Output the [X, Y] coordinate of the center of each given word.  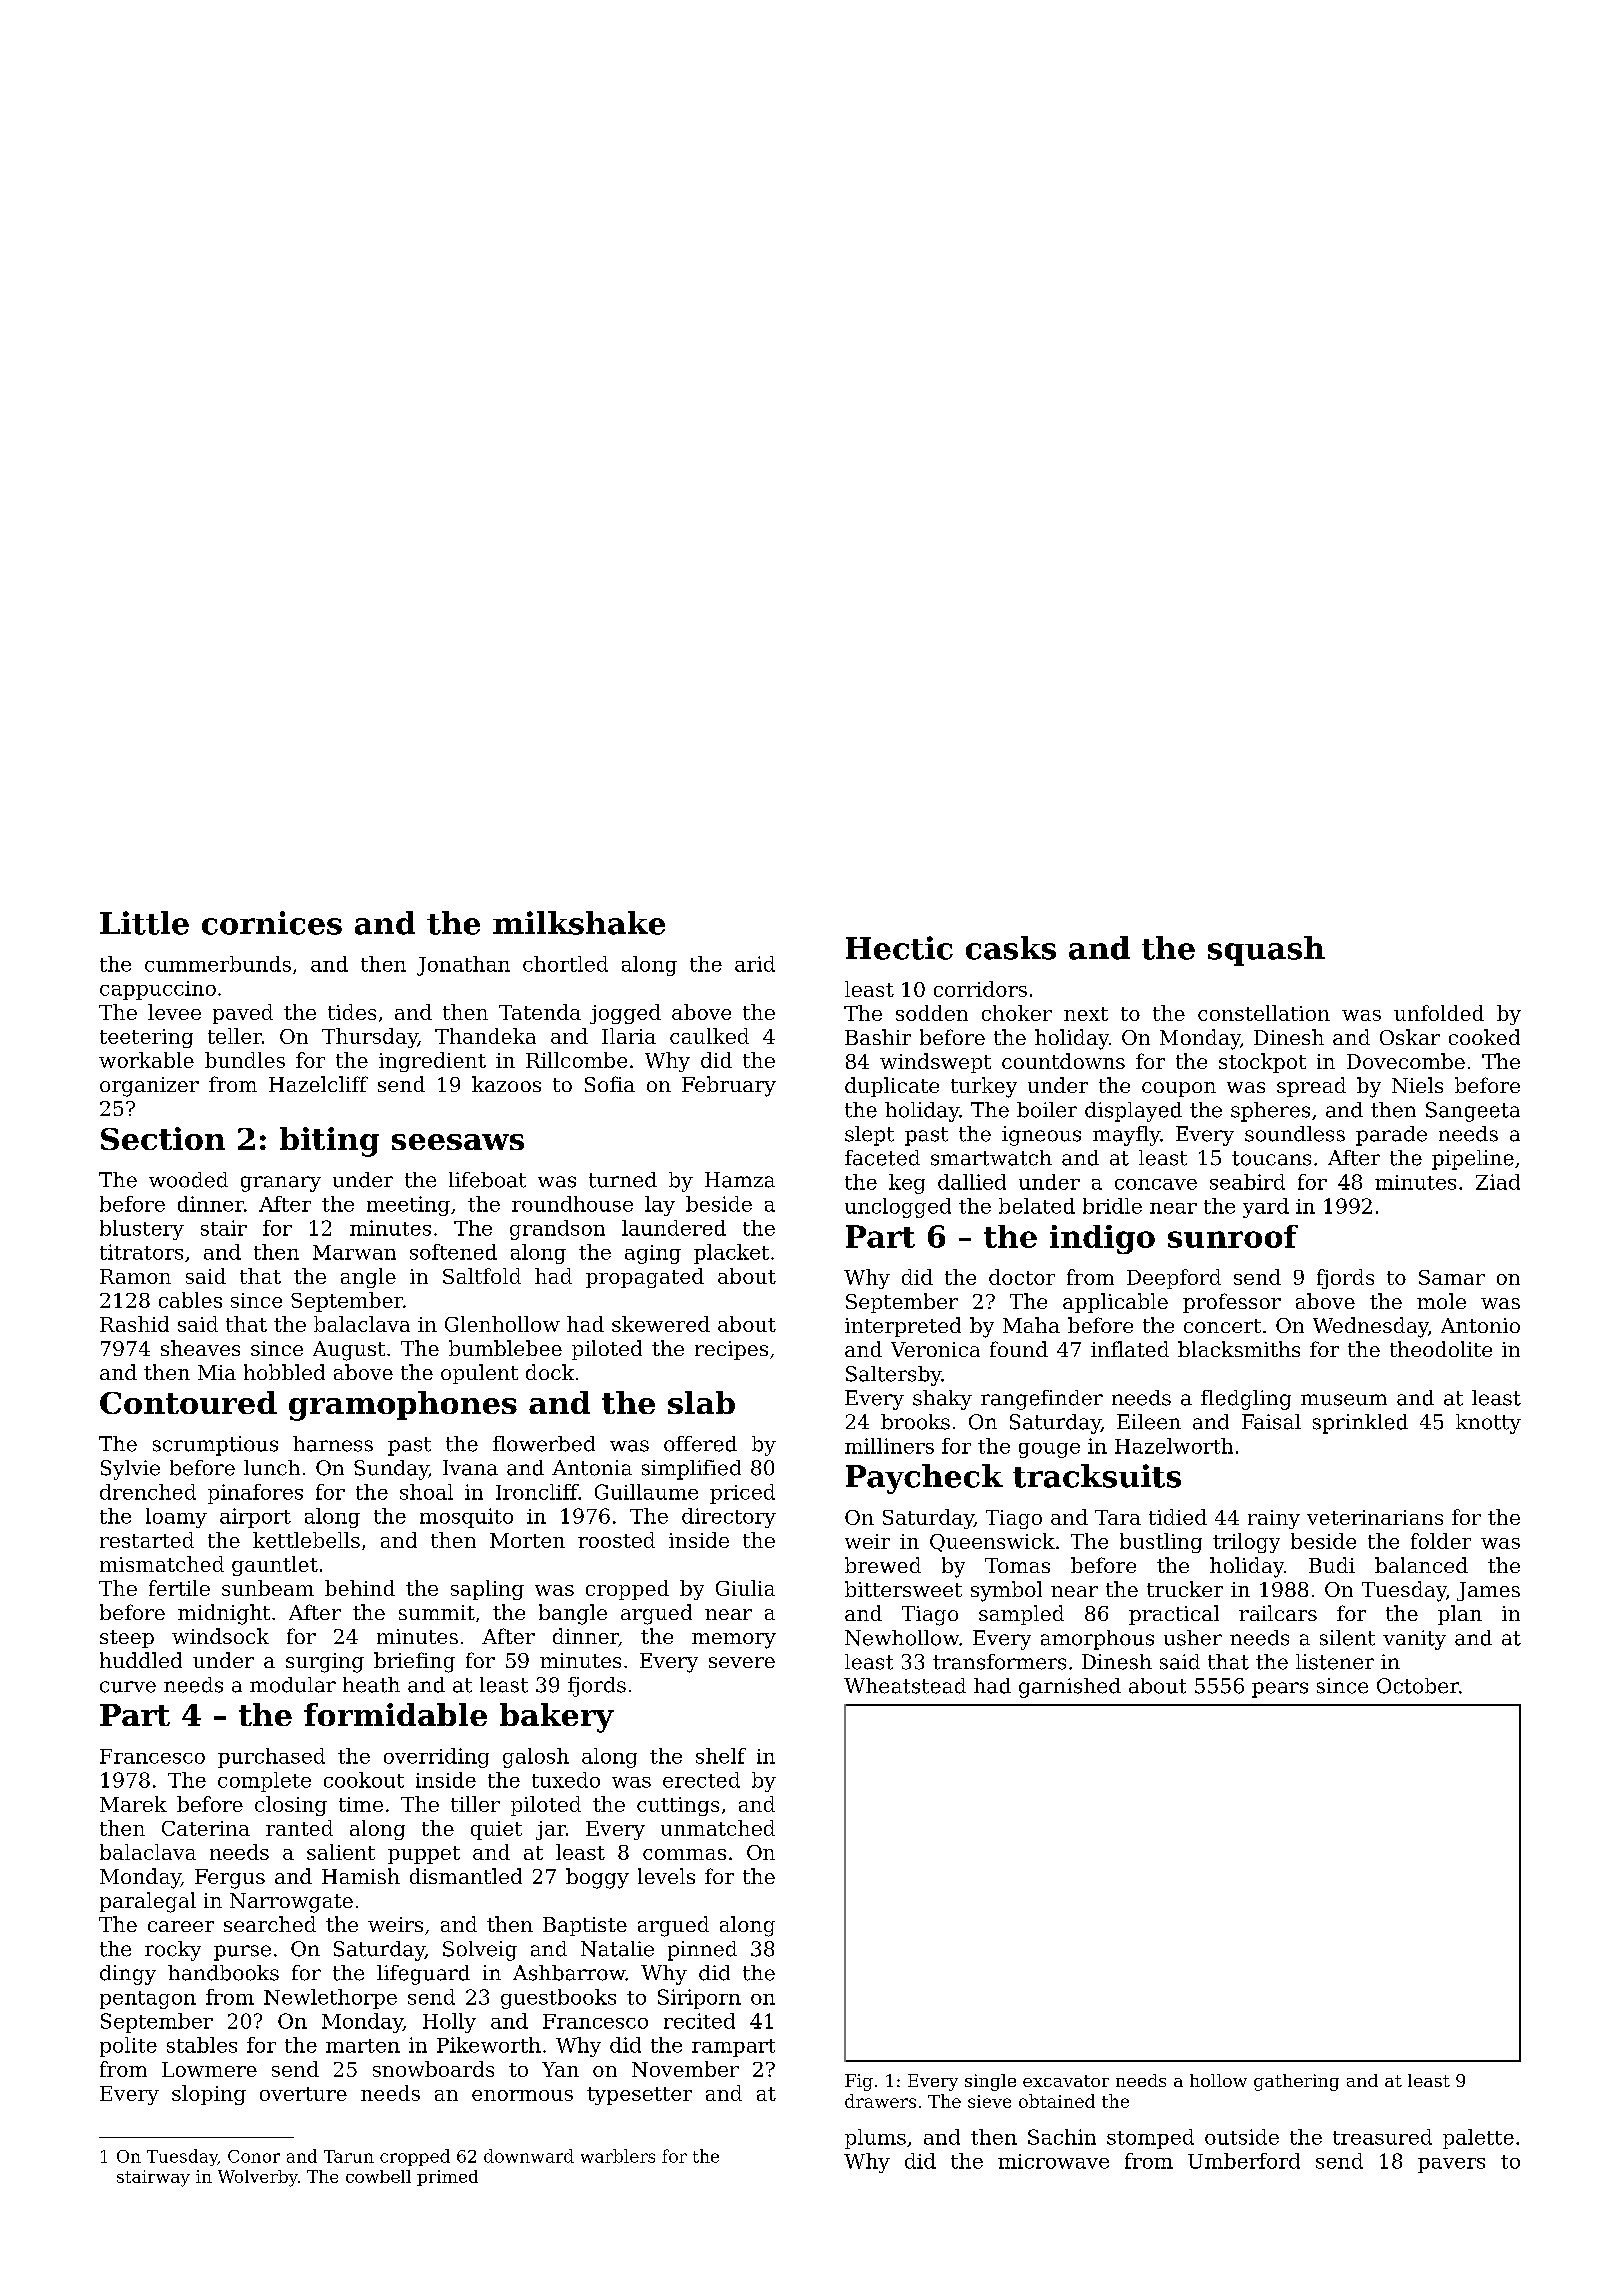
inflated [1130, 1349]
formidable [395, 1714]
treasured [1382, 2137]
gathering [1296, 2082]
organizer [149, 1087]
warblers [618, 2156]
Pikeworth [489, 2045]
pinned [702, 1951]
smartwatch [991, 1158]
